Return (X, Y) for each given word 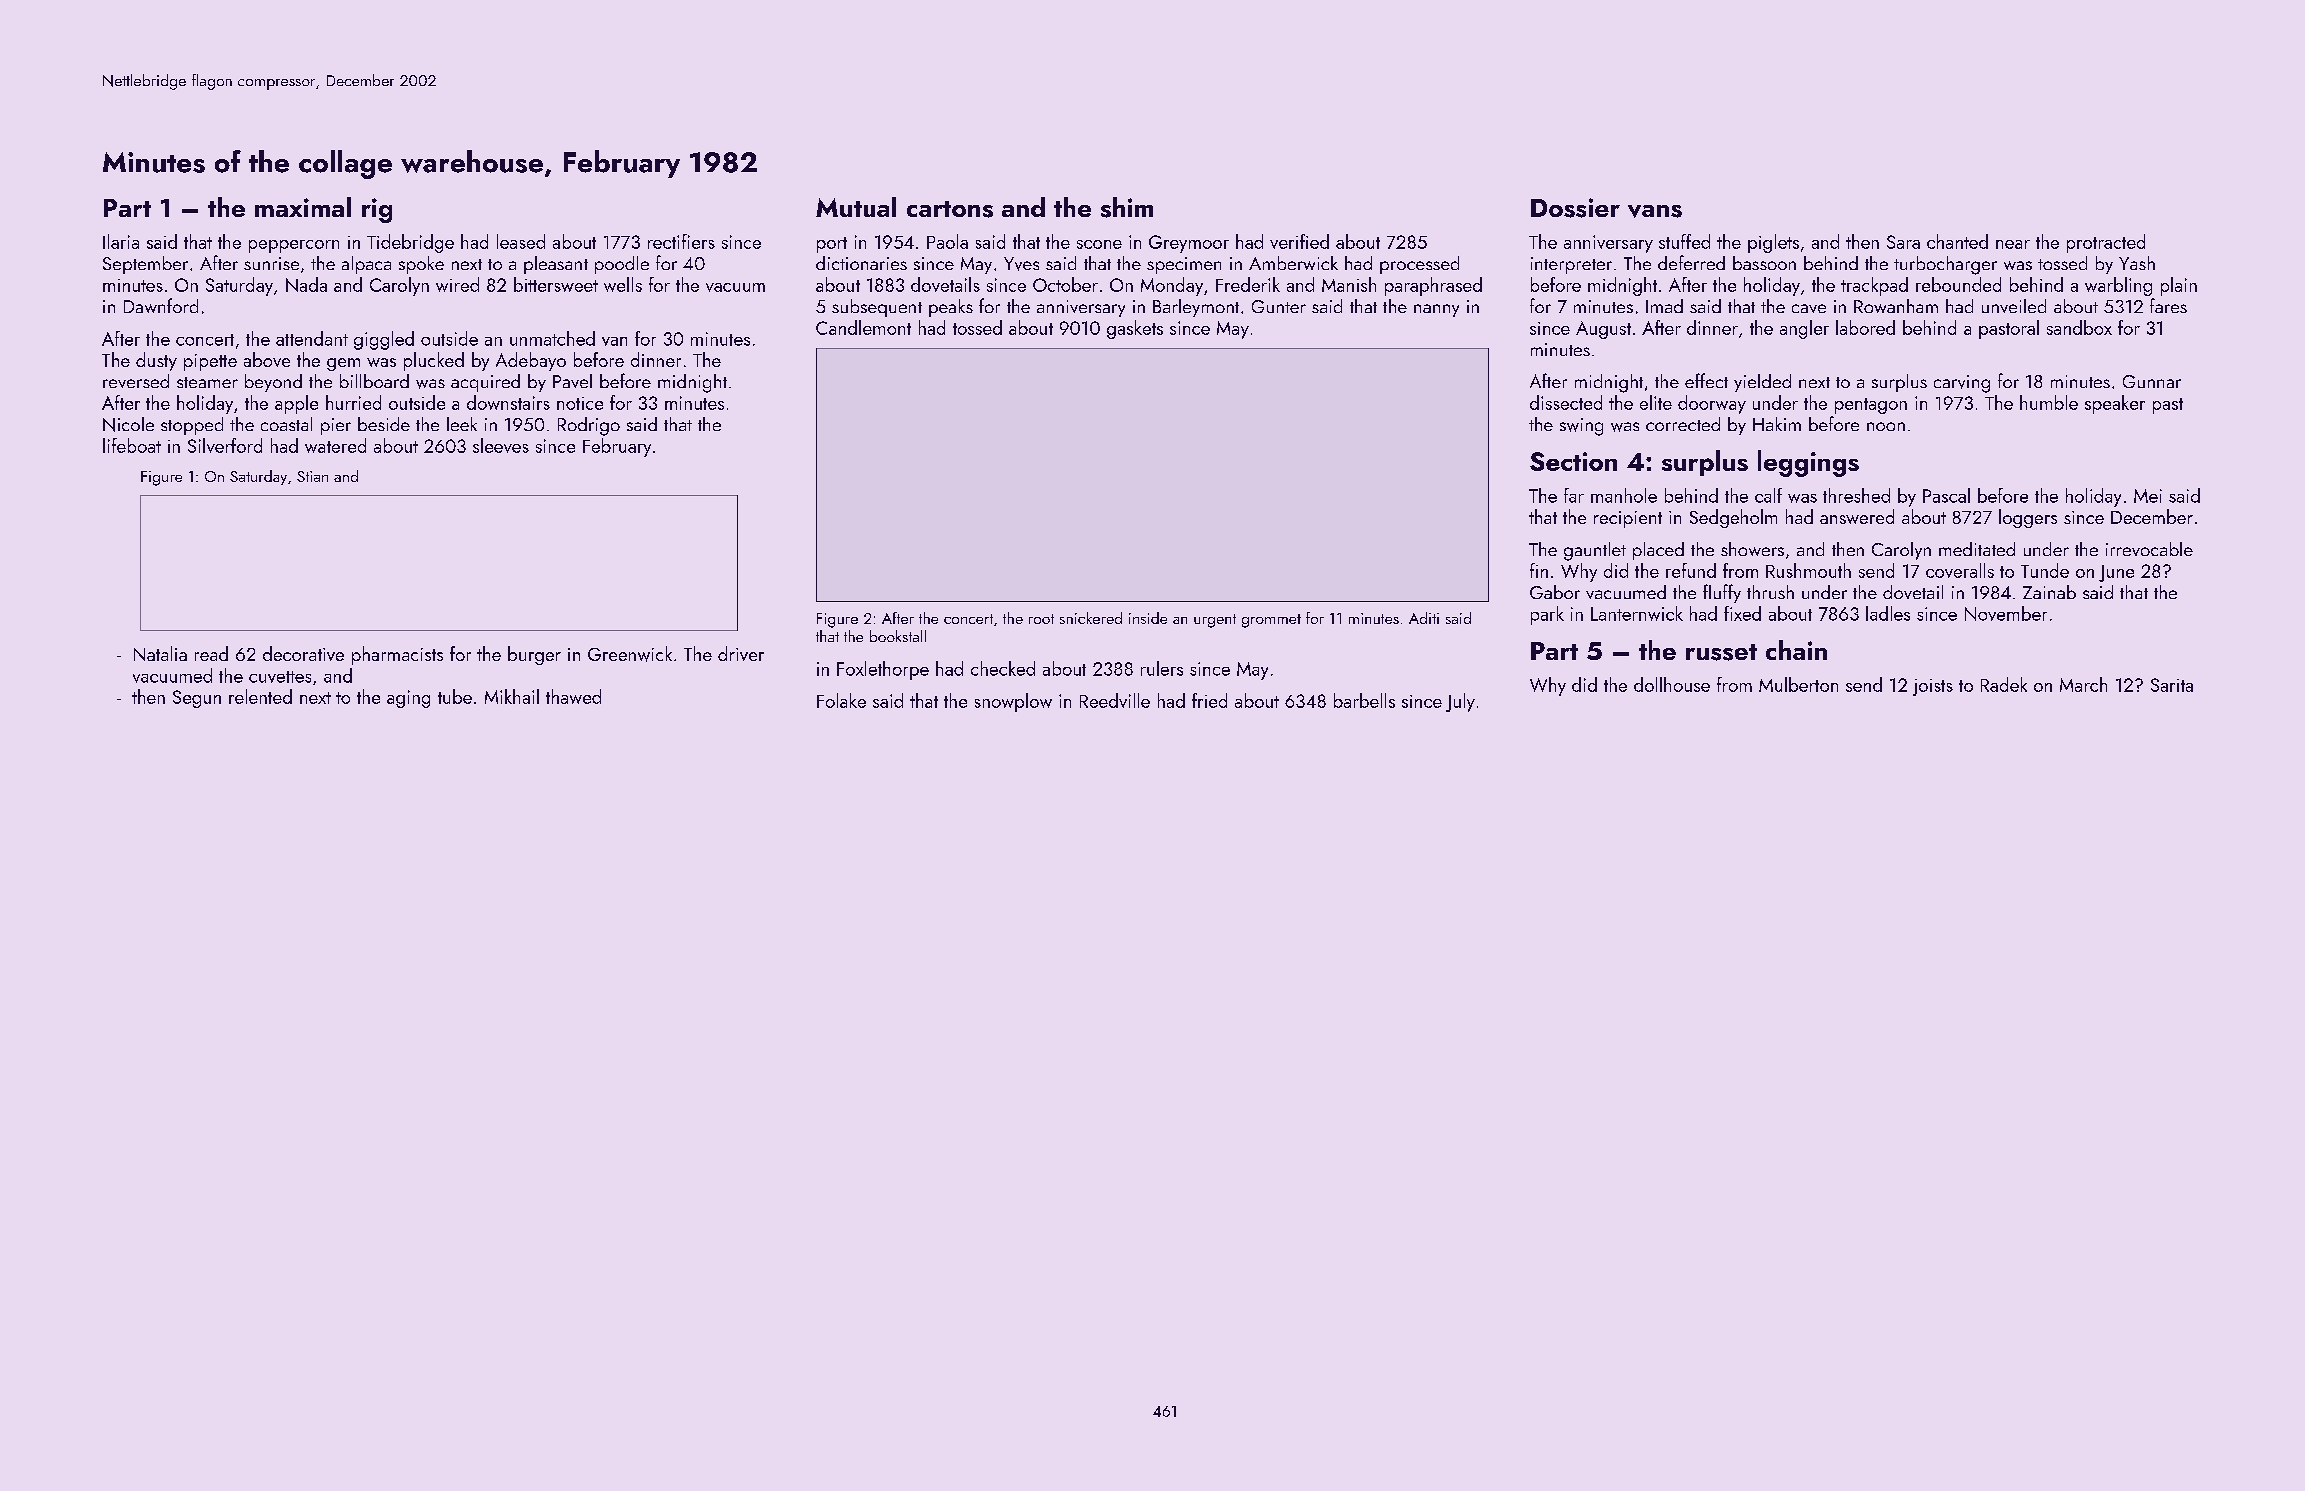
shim (1127, 207)
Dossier (1575, 208)
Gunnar (2152, 381)
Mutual (856, 207)
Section (1573, 461)
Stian (312, 476)
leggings (1808, 463)
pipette (210, 362)
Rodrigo (589, 426)
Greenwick (630, 654)
